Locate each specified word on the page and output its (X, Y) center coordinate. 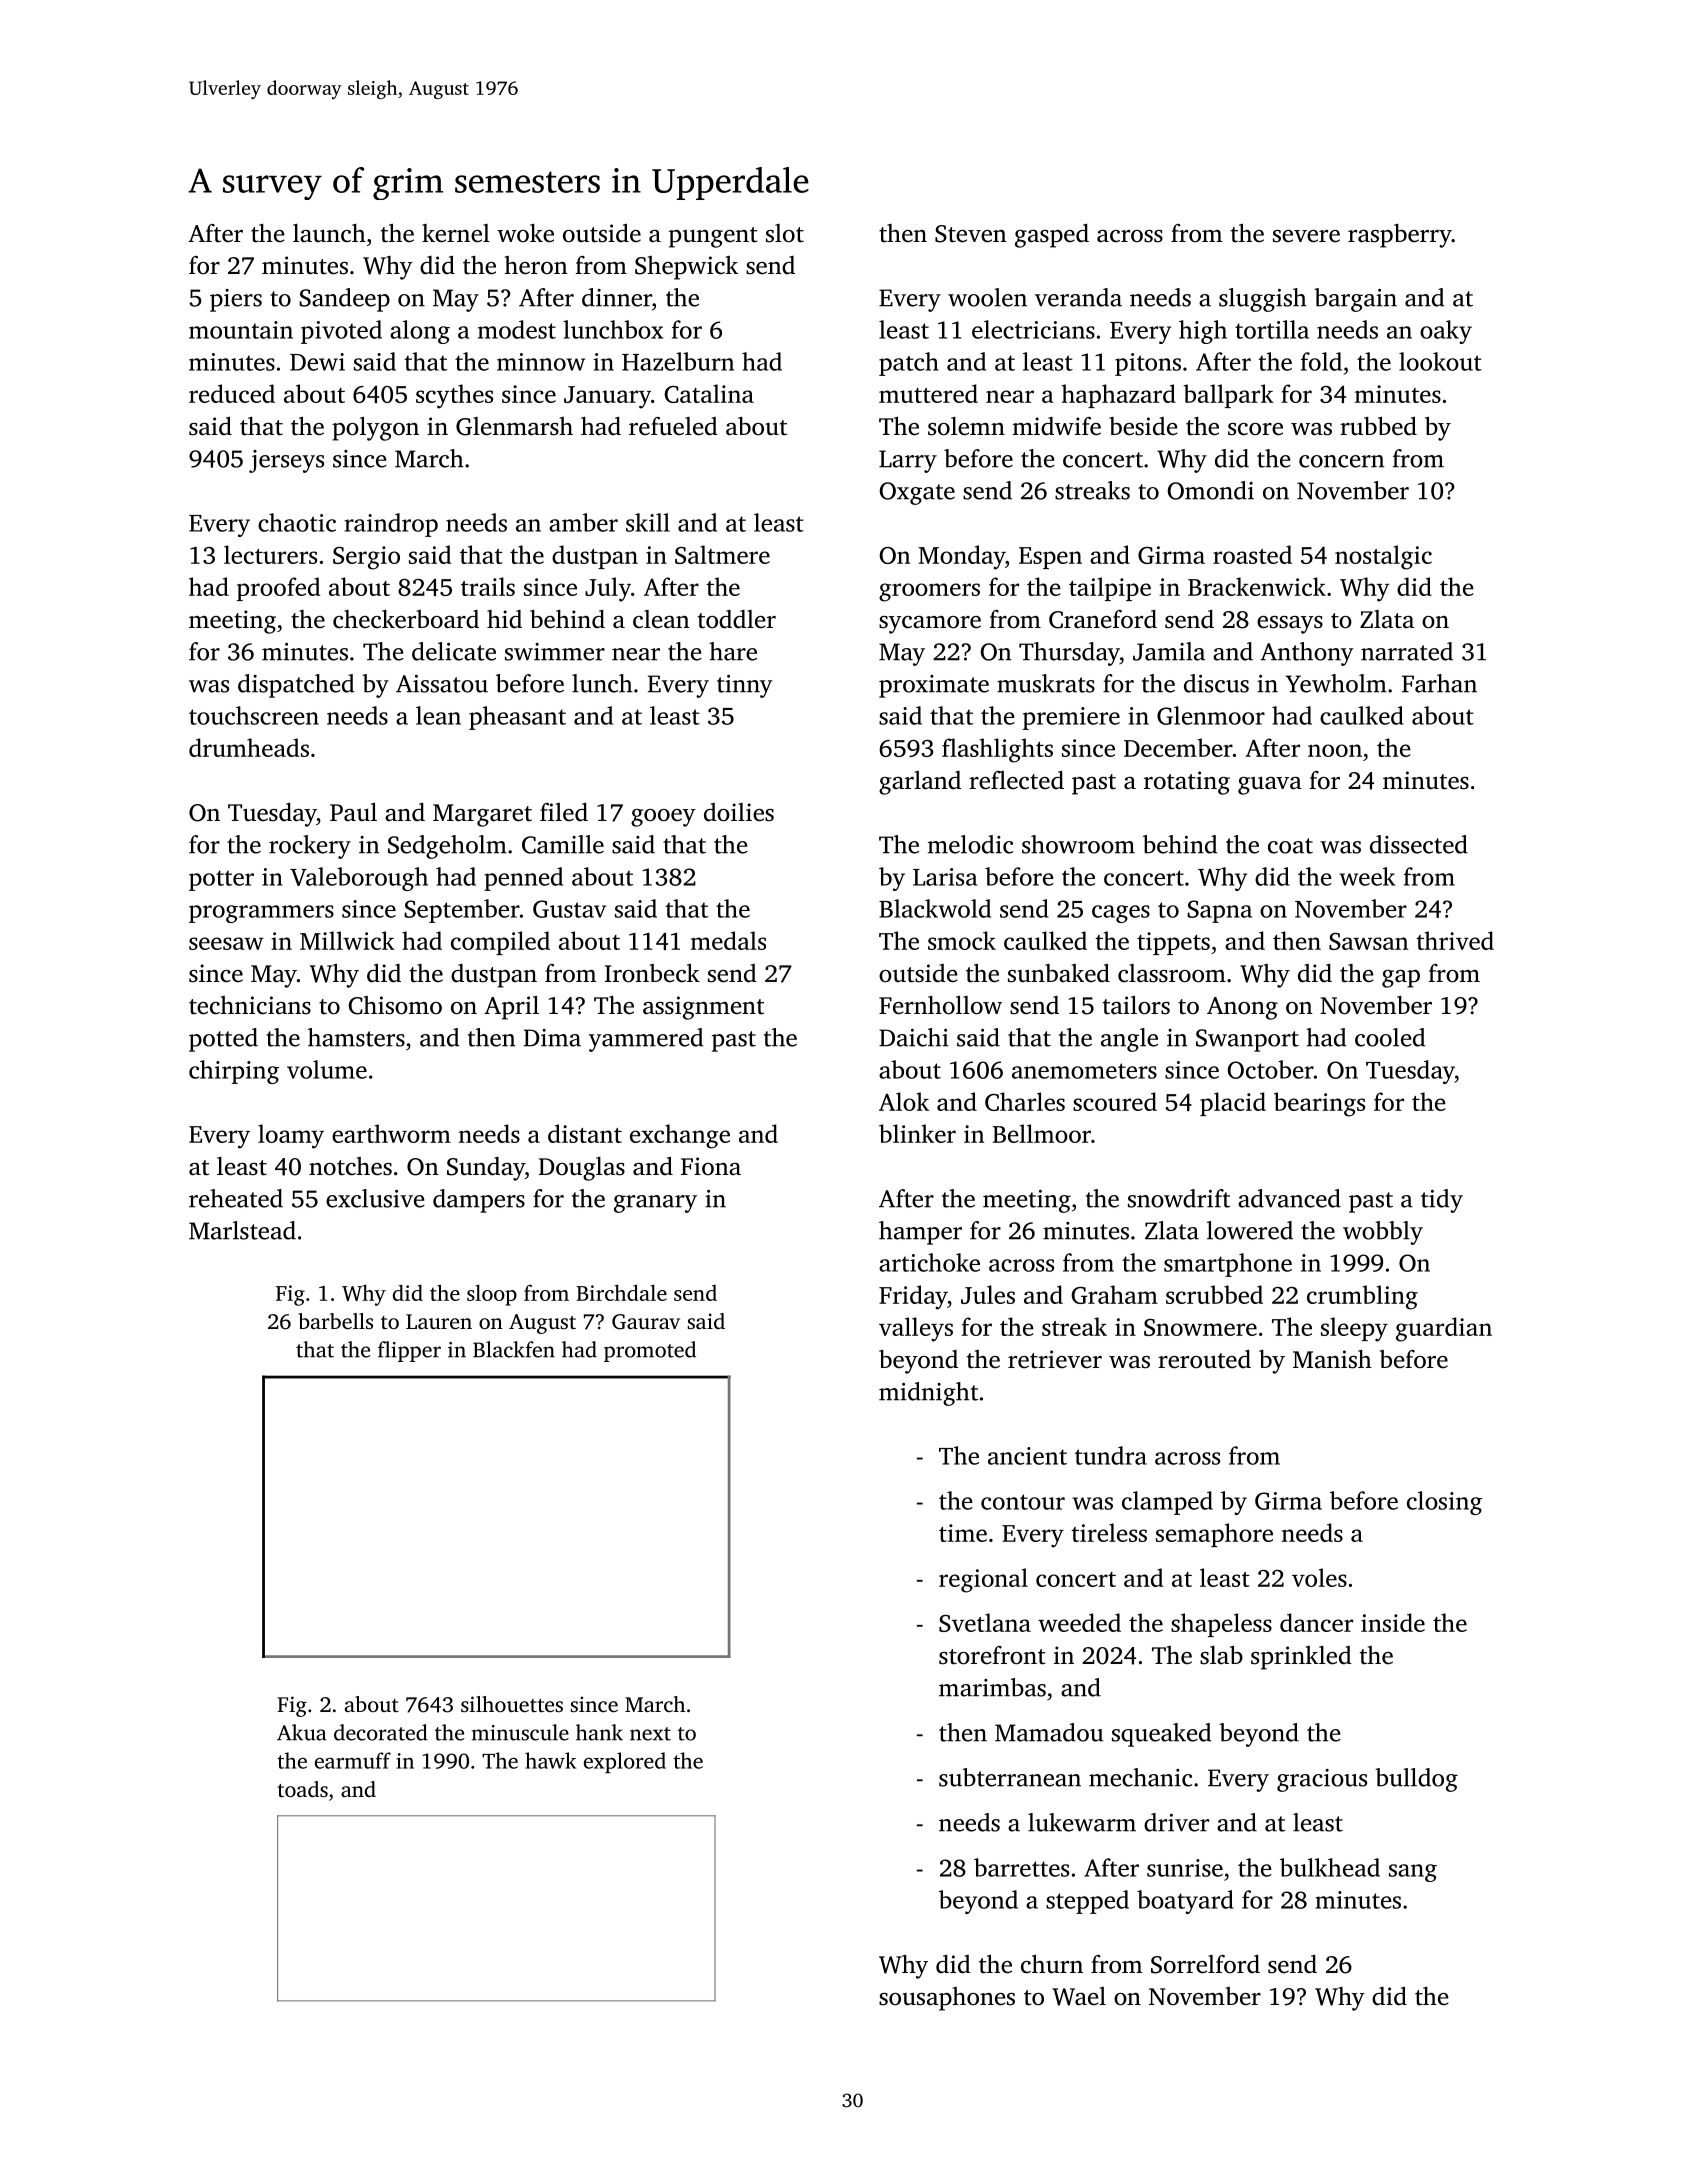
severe (1306, 236)
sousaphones (947, 1999)
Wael (1079, 1996)
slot (785, 233)
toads (302, 1789)
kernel (456, 233)
